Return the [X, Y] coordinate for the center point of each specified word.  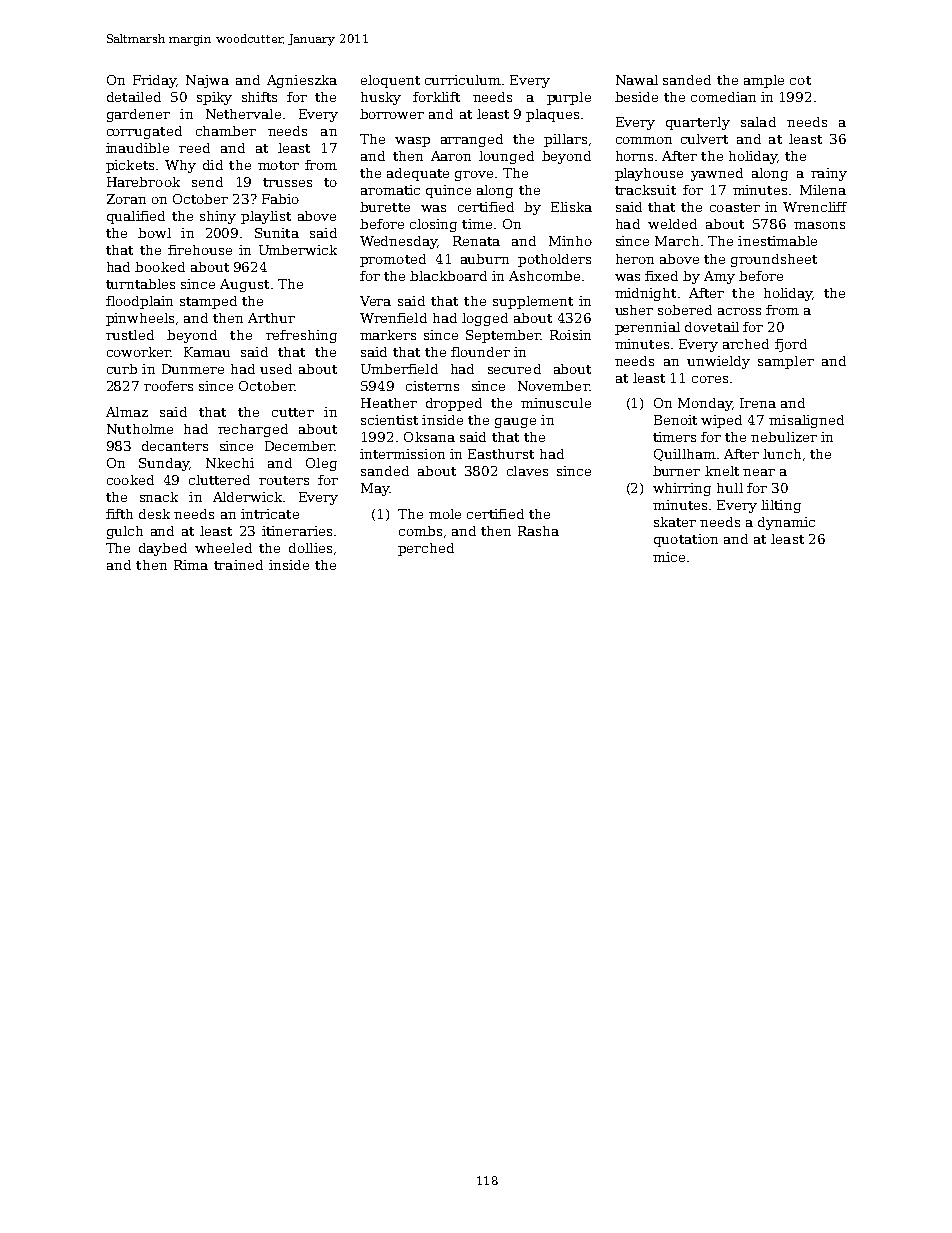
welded [672, 224]
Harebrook [143, 182]
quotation [686, 540]
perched [426, 549]
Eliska [571, 207]
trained [238, 565]
